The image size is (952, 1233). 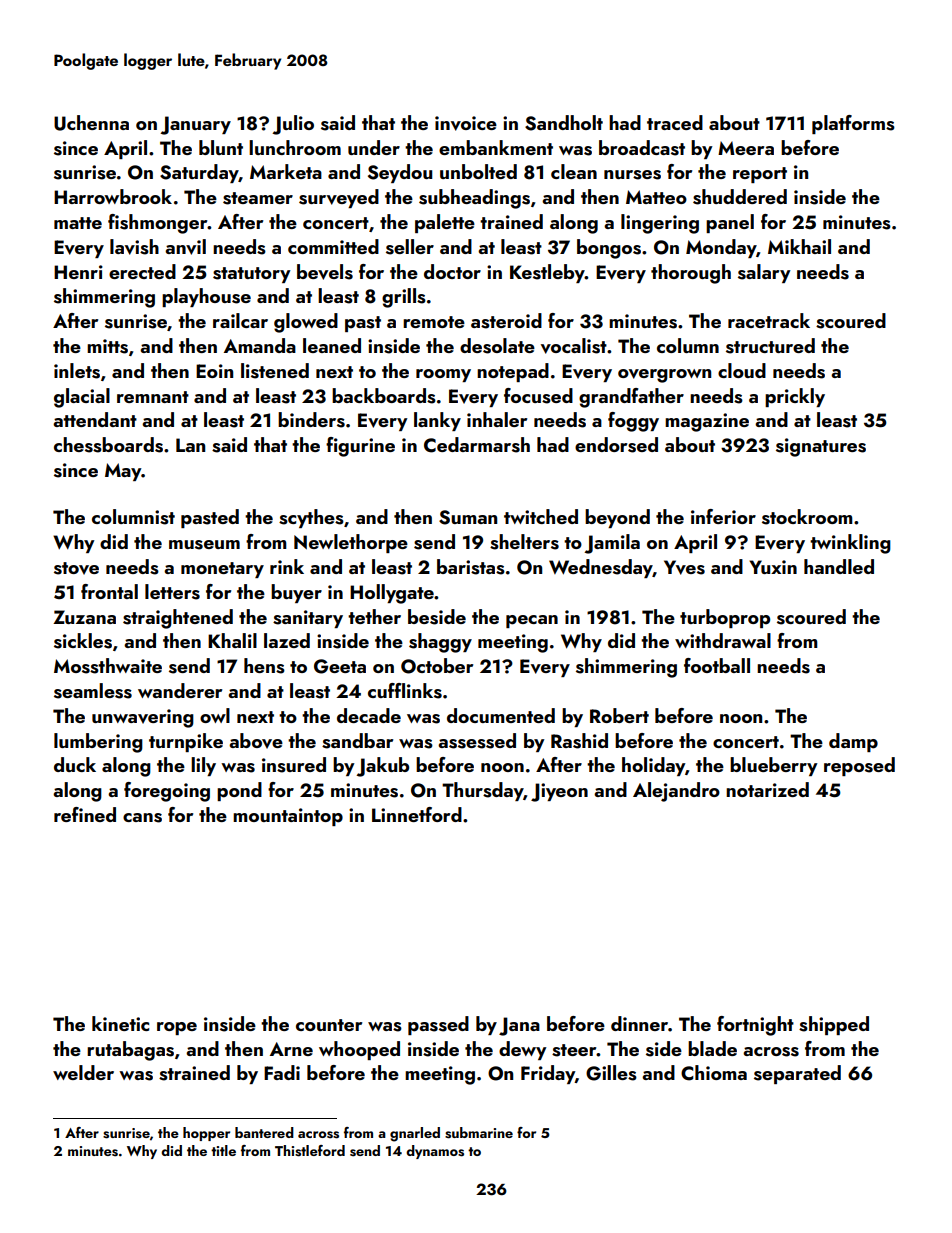 What do you see at coordinates (374, 147) in the image?
I see `under` at bounding box center [374, 147].
